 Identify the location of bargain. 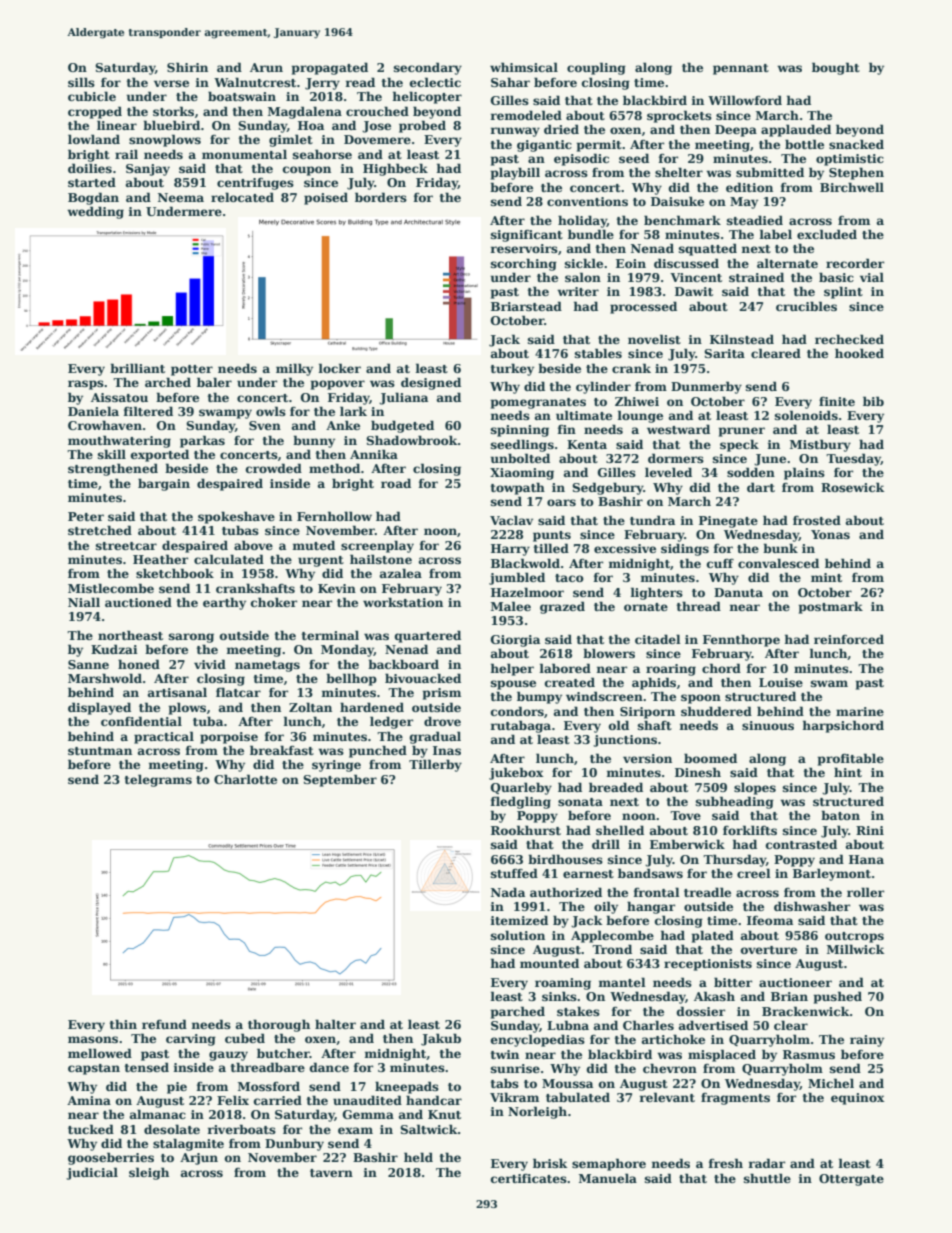
(164, 484).
